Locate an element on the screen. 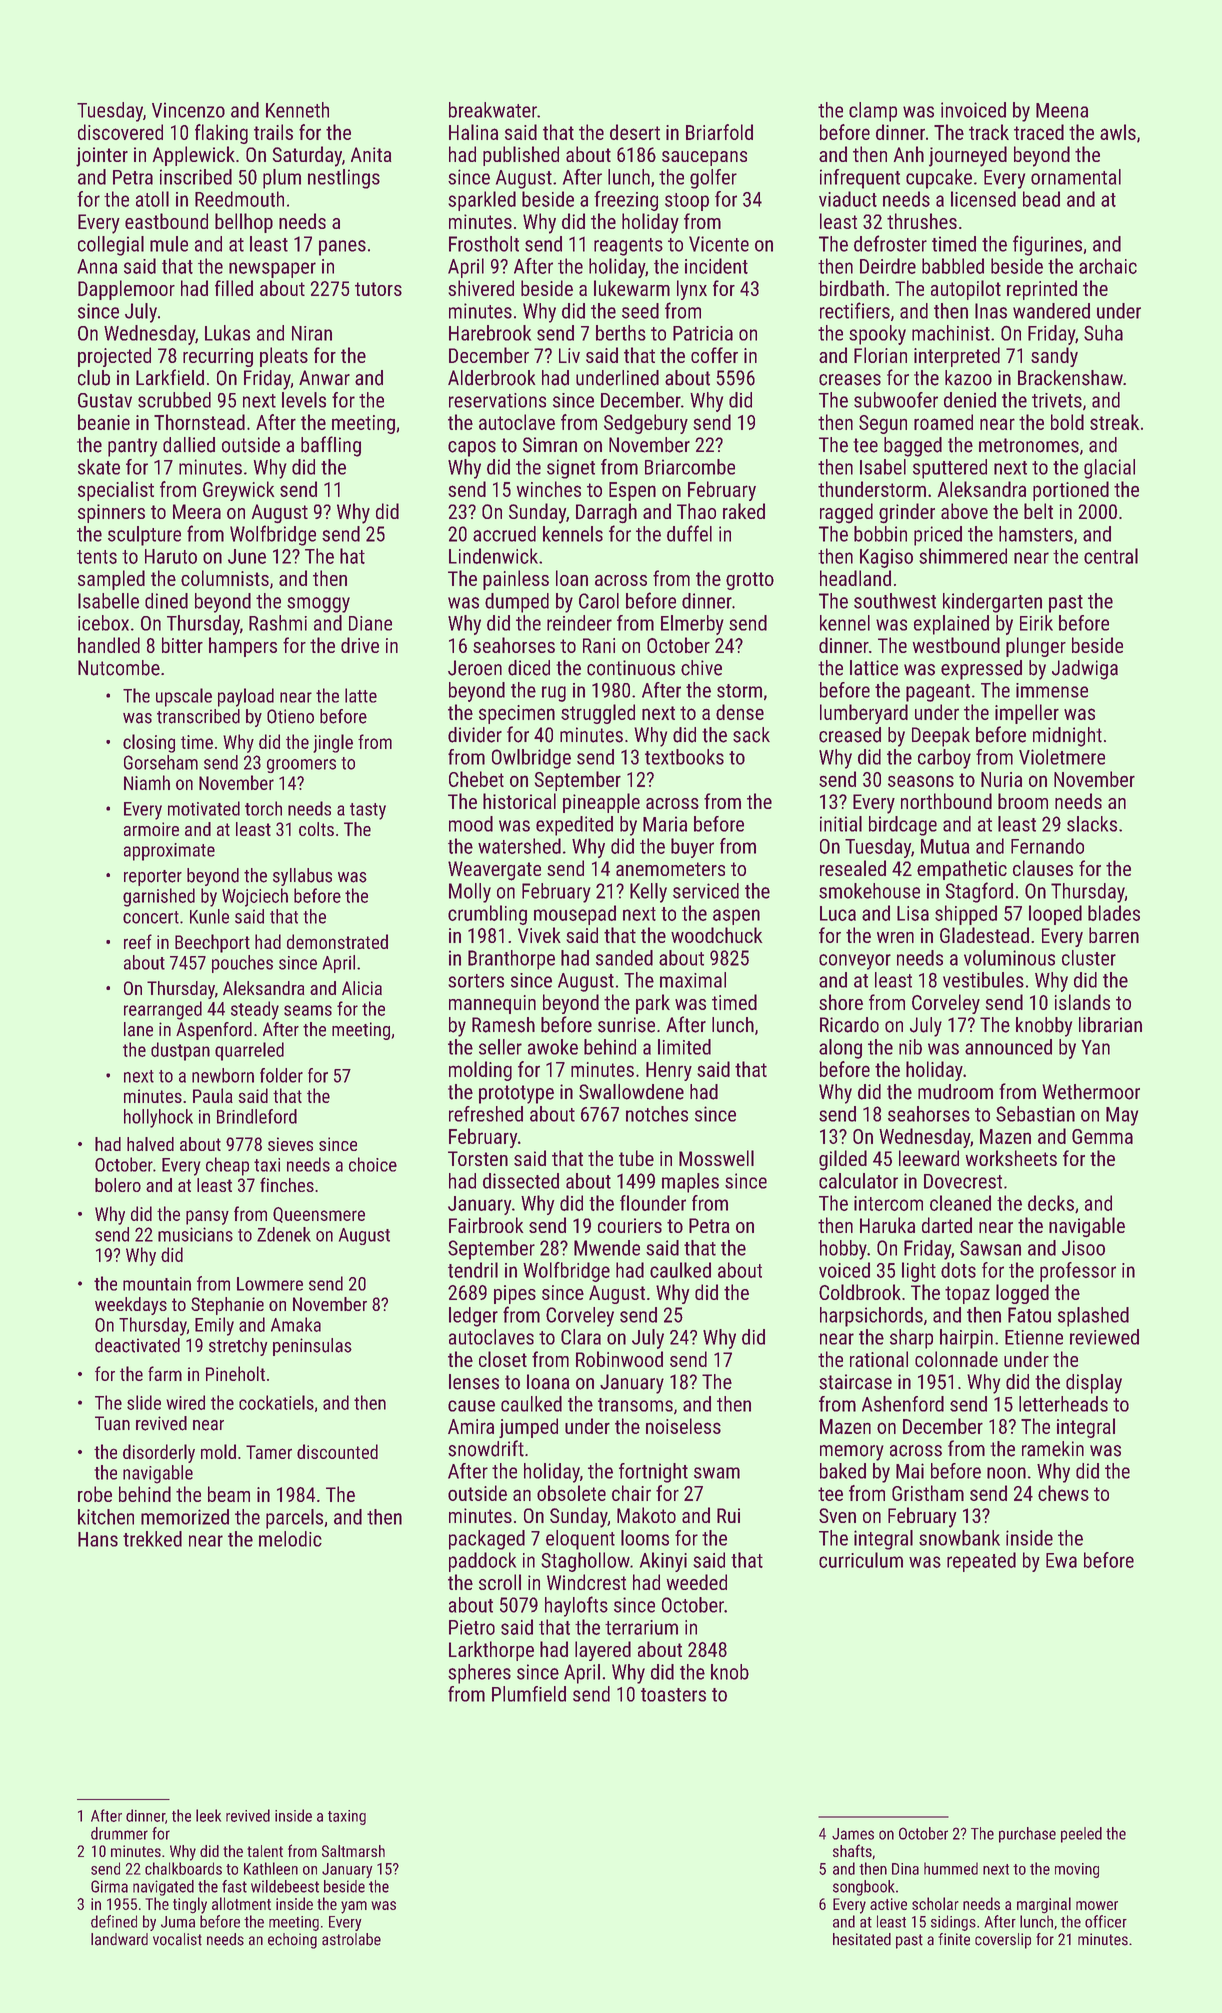 This screenshot has height=2013, width=1222. defroster is located at coordinates (890, 243).
